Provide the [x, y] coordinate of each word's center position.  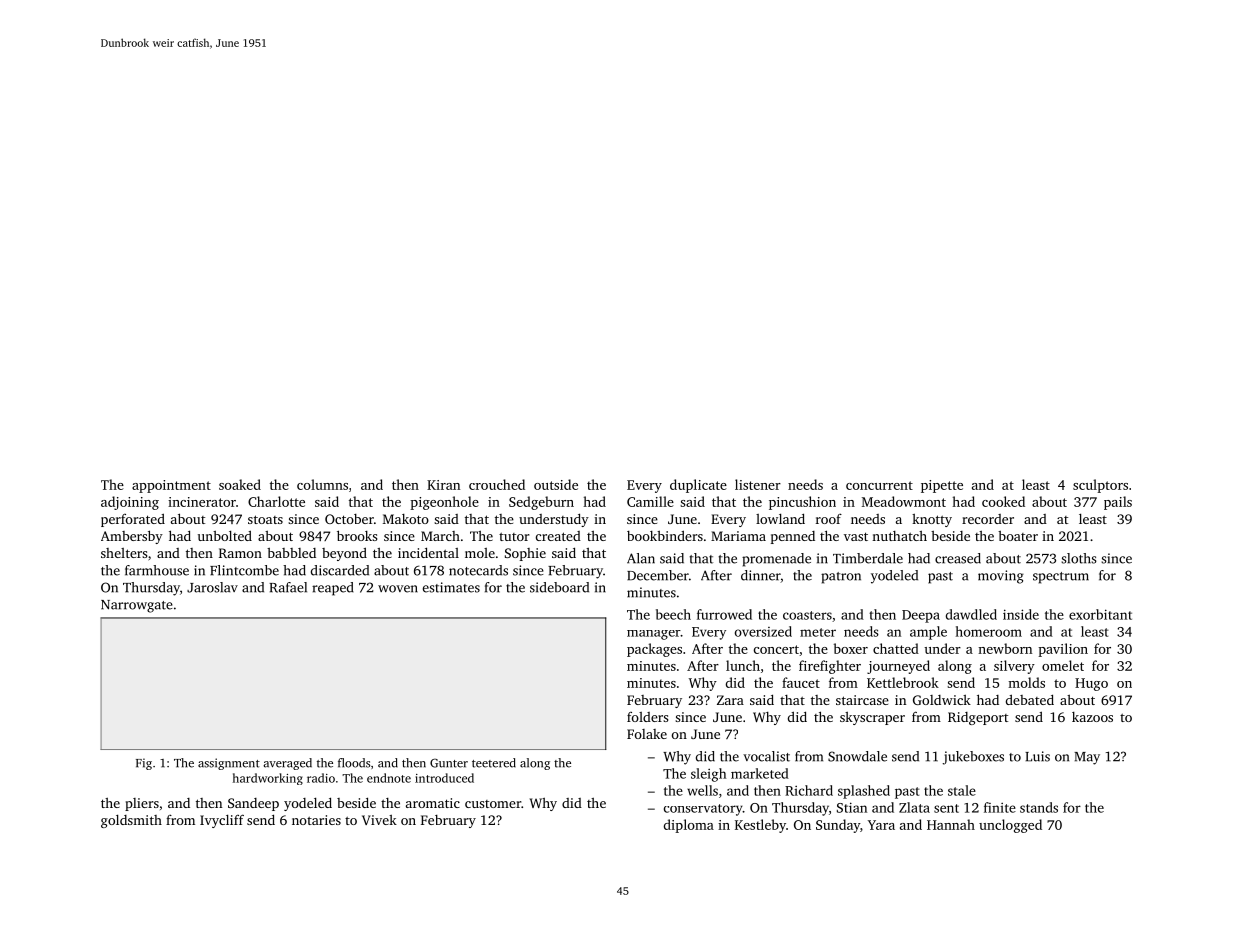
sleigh [708, 775]
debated [1030, 699]
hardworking [268, 779]
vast [856, 536]
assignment [229, 764]
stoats [265, 519]
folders [647, 717]
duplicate [698, 486]
